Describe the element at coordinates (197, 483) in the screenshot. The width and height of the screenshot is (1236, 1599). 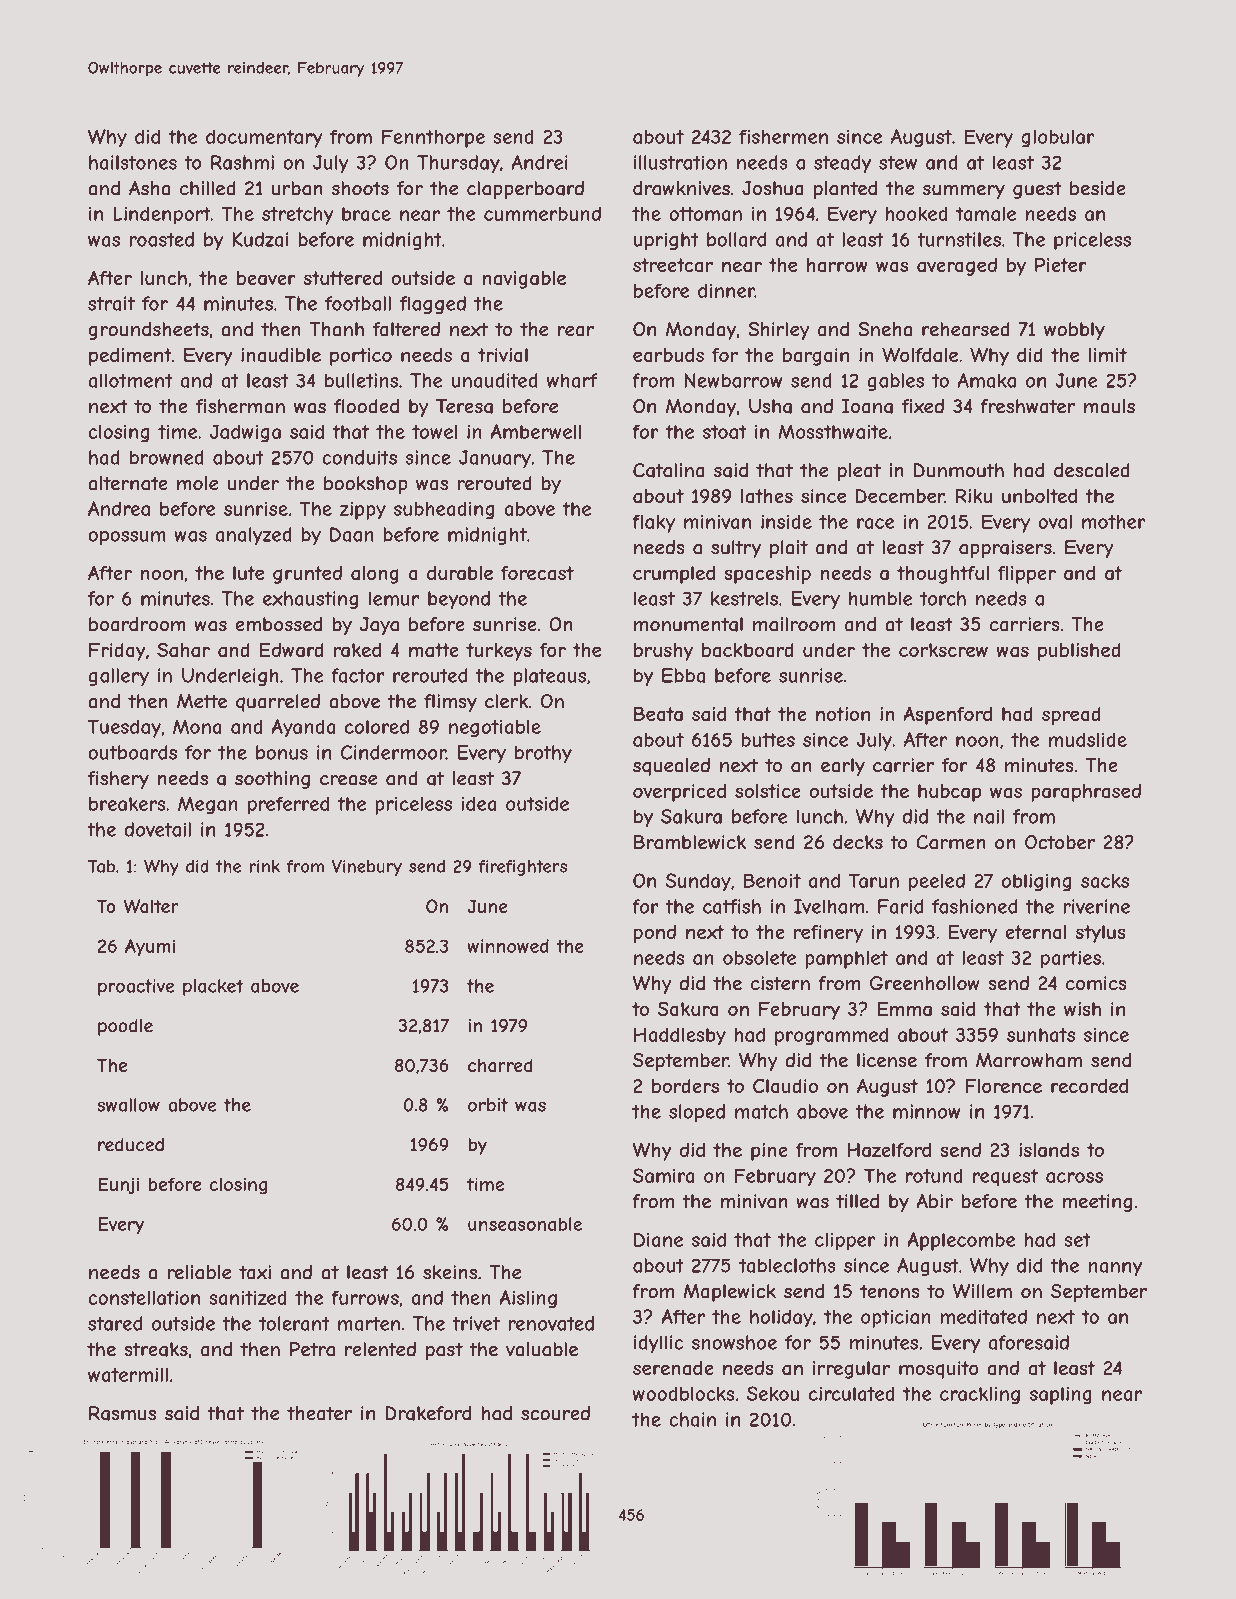
I see `mole` at that location.
